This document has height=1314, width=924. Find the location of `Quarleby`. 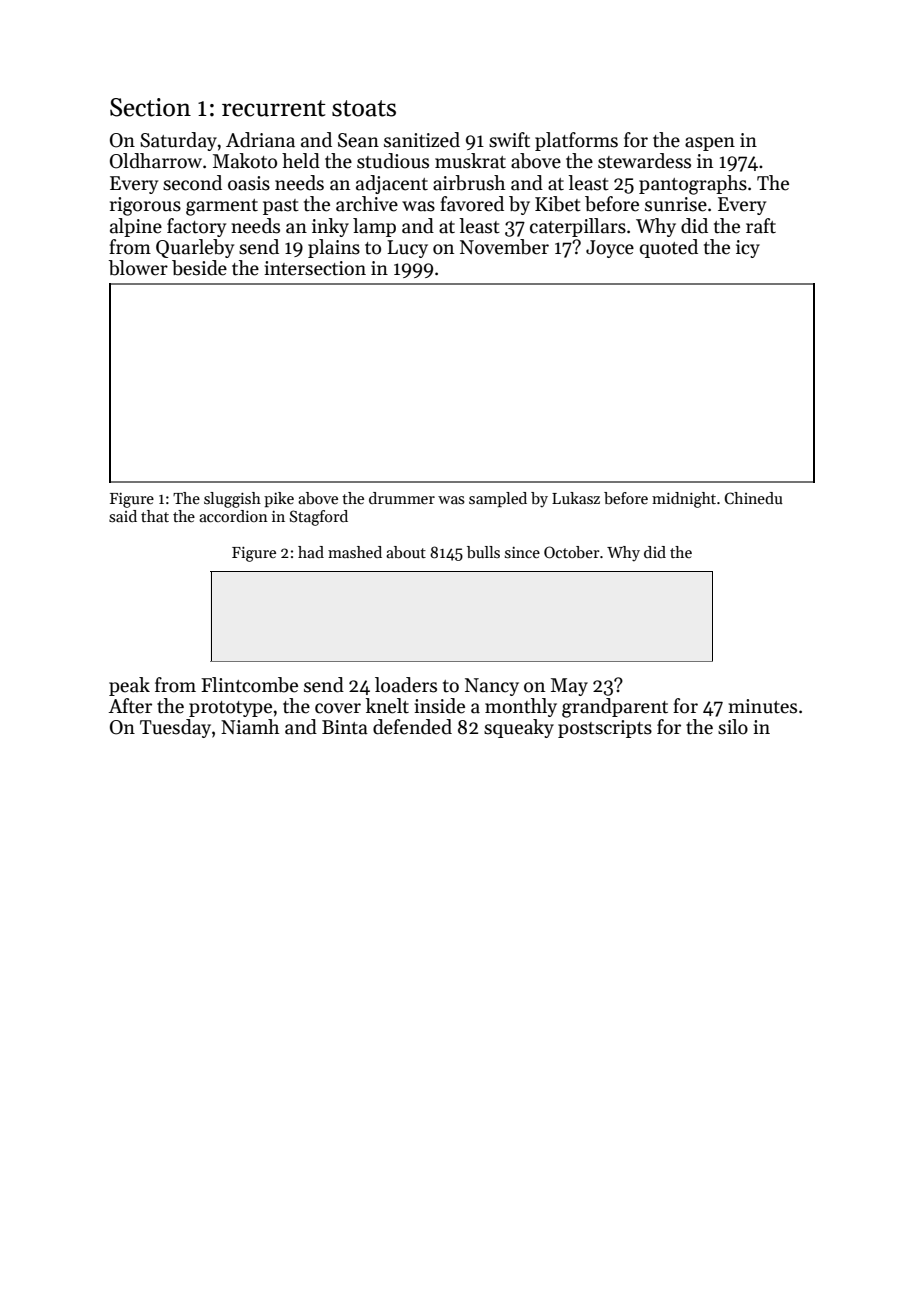

Quarleby is located at coordinates (195, 248).
